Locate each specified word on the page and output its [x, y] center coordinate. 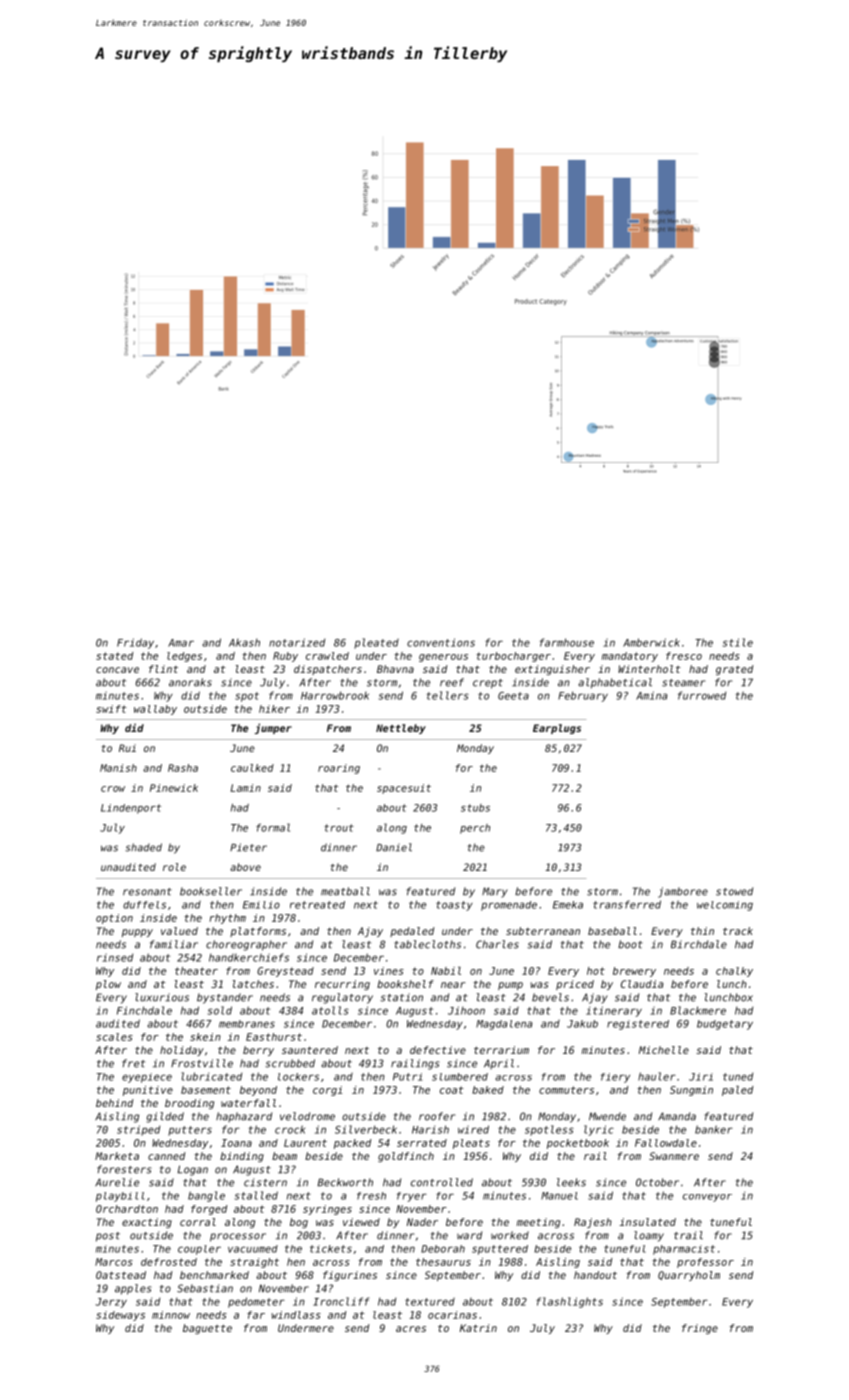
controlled [442, 1182]
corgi [327, 1091]
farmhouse [567, 642]
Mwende [607, 1116]
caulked [252, 768]
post [108, 1237]
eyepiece [147, 1078]
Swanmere [674, 1156]
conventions [441, 642]
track [738, 931]
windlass [296, 1315]
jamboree [683, 892]
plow [108, 985]
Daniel [394, 847]
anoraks [190, 682]
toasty [454, 906]
